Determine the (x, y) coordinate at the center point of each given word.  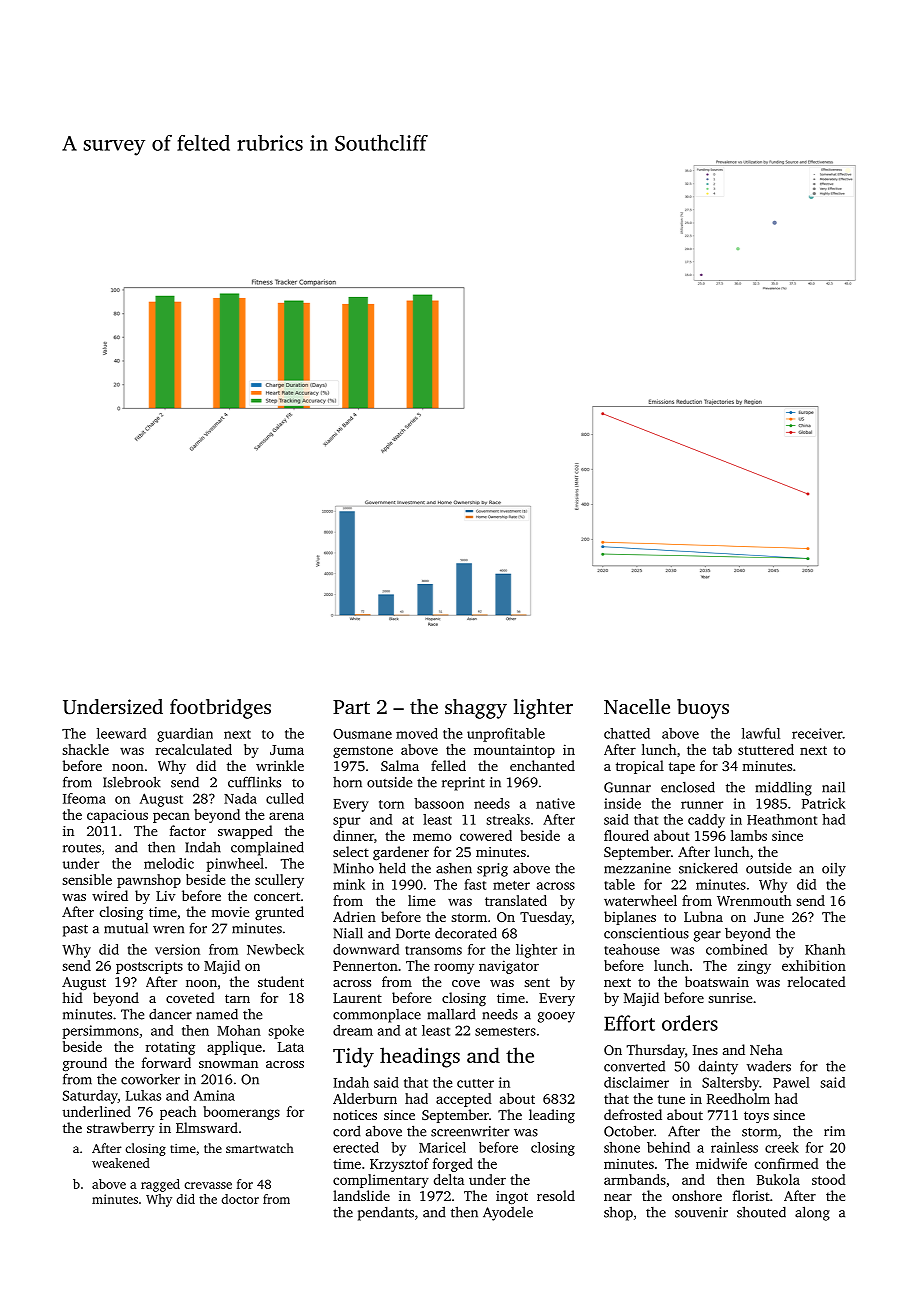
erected (356, 1147)
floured (626, 835)
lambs (749, 835)
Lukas (143, 1095)
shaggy (476, 709)
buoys (703, 709)
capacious (117, 816)
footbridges (220, 709)
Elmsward (207, 1127)
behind (668, 1147)
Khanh (825, 949)
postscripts (149, 967)
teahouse (631, 949)
